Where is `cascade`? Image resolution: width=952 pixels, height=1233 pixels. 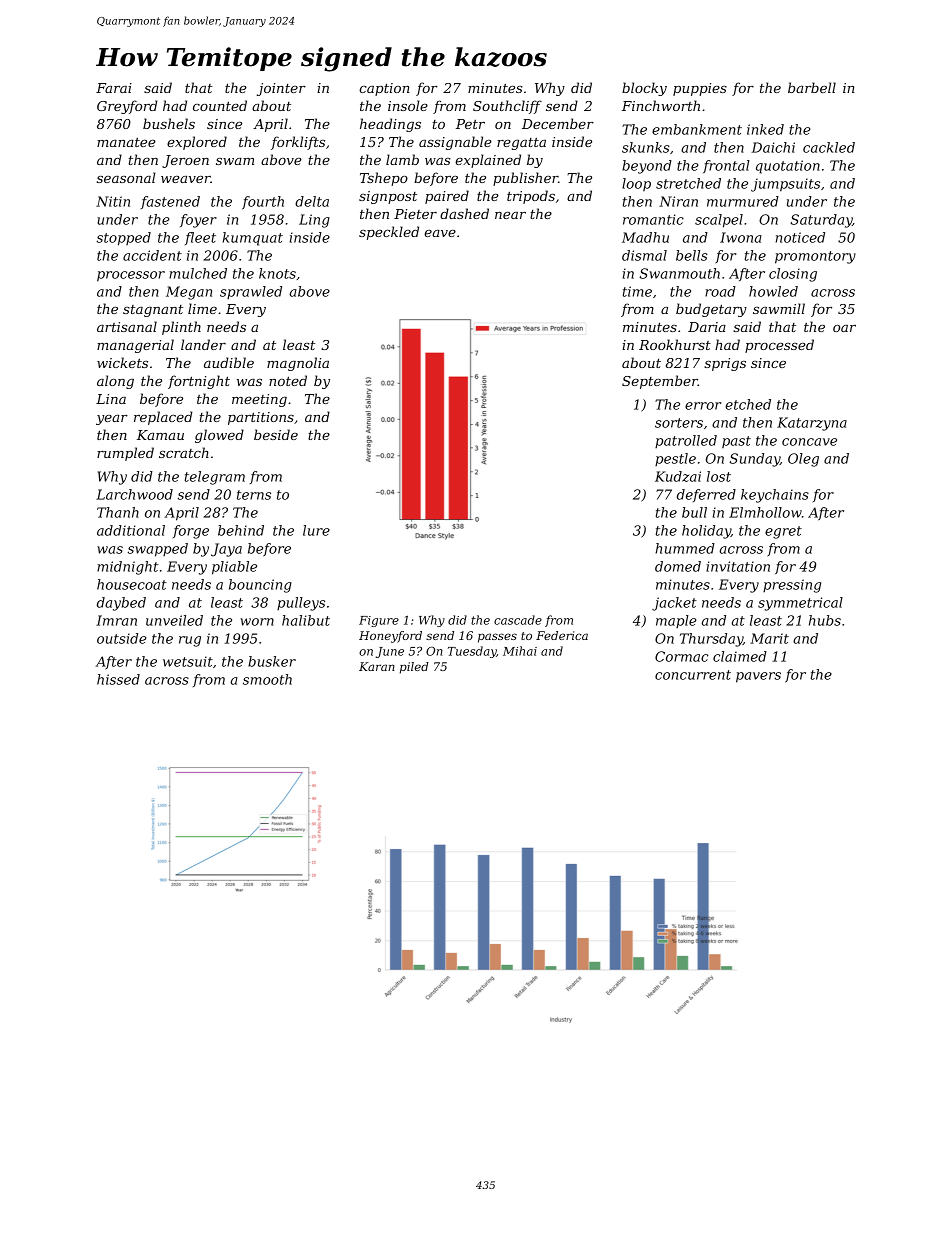
cascade is located at coordinates (518, 620).
